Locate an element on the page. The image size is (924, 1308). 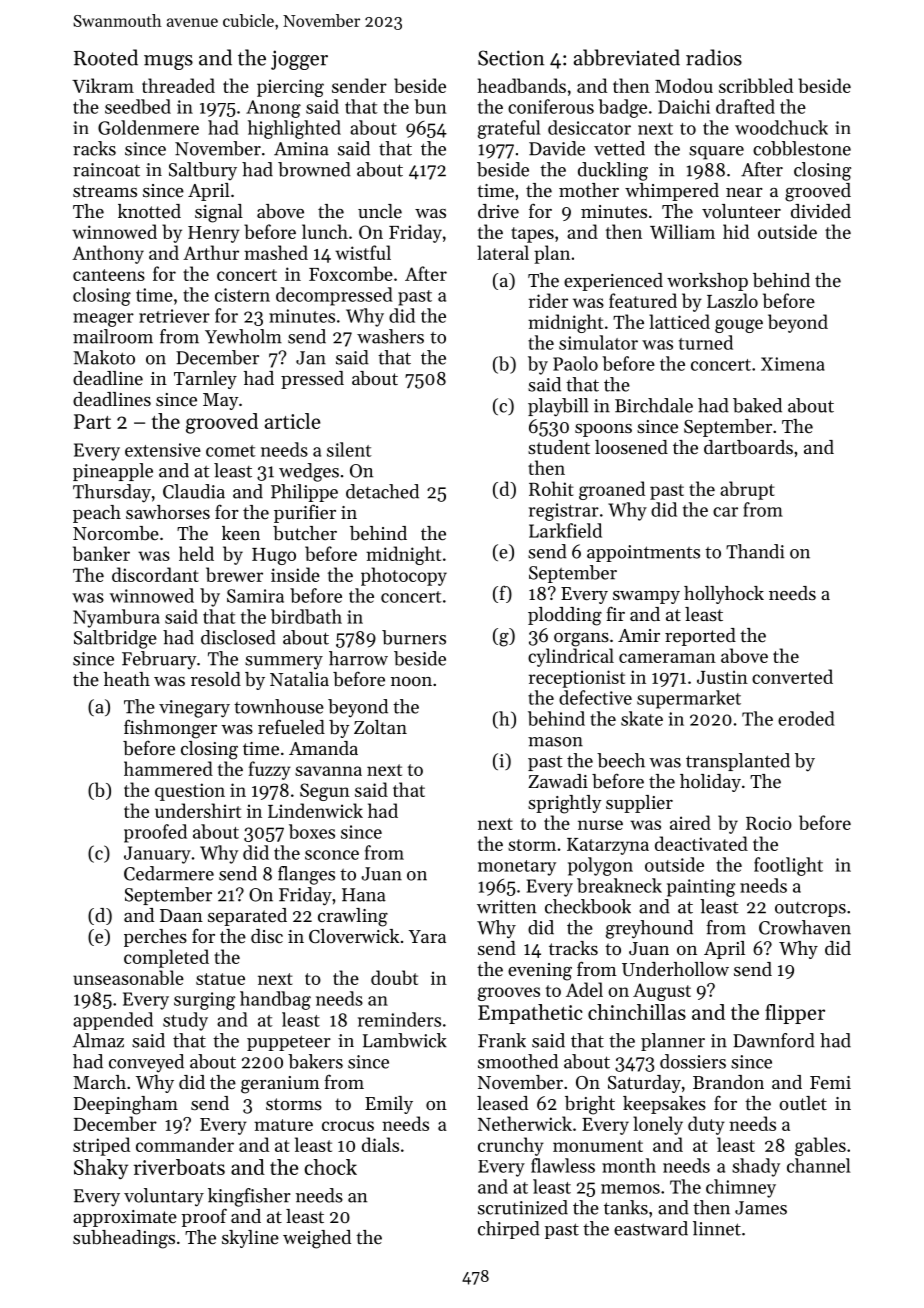
weighed is located at coordinates (317, 1239).
